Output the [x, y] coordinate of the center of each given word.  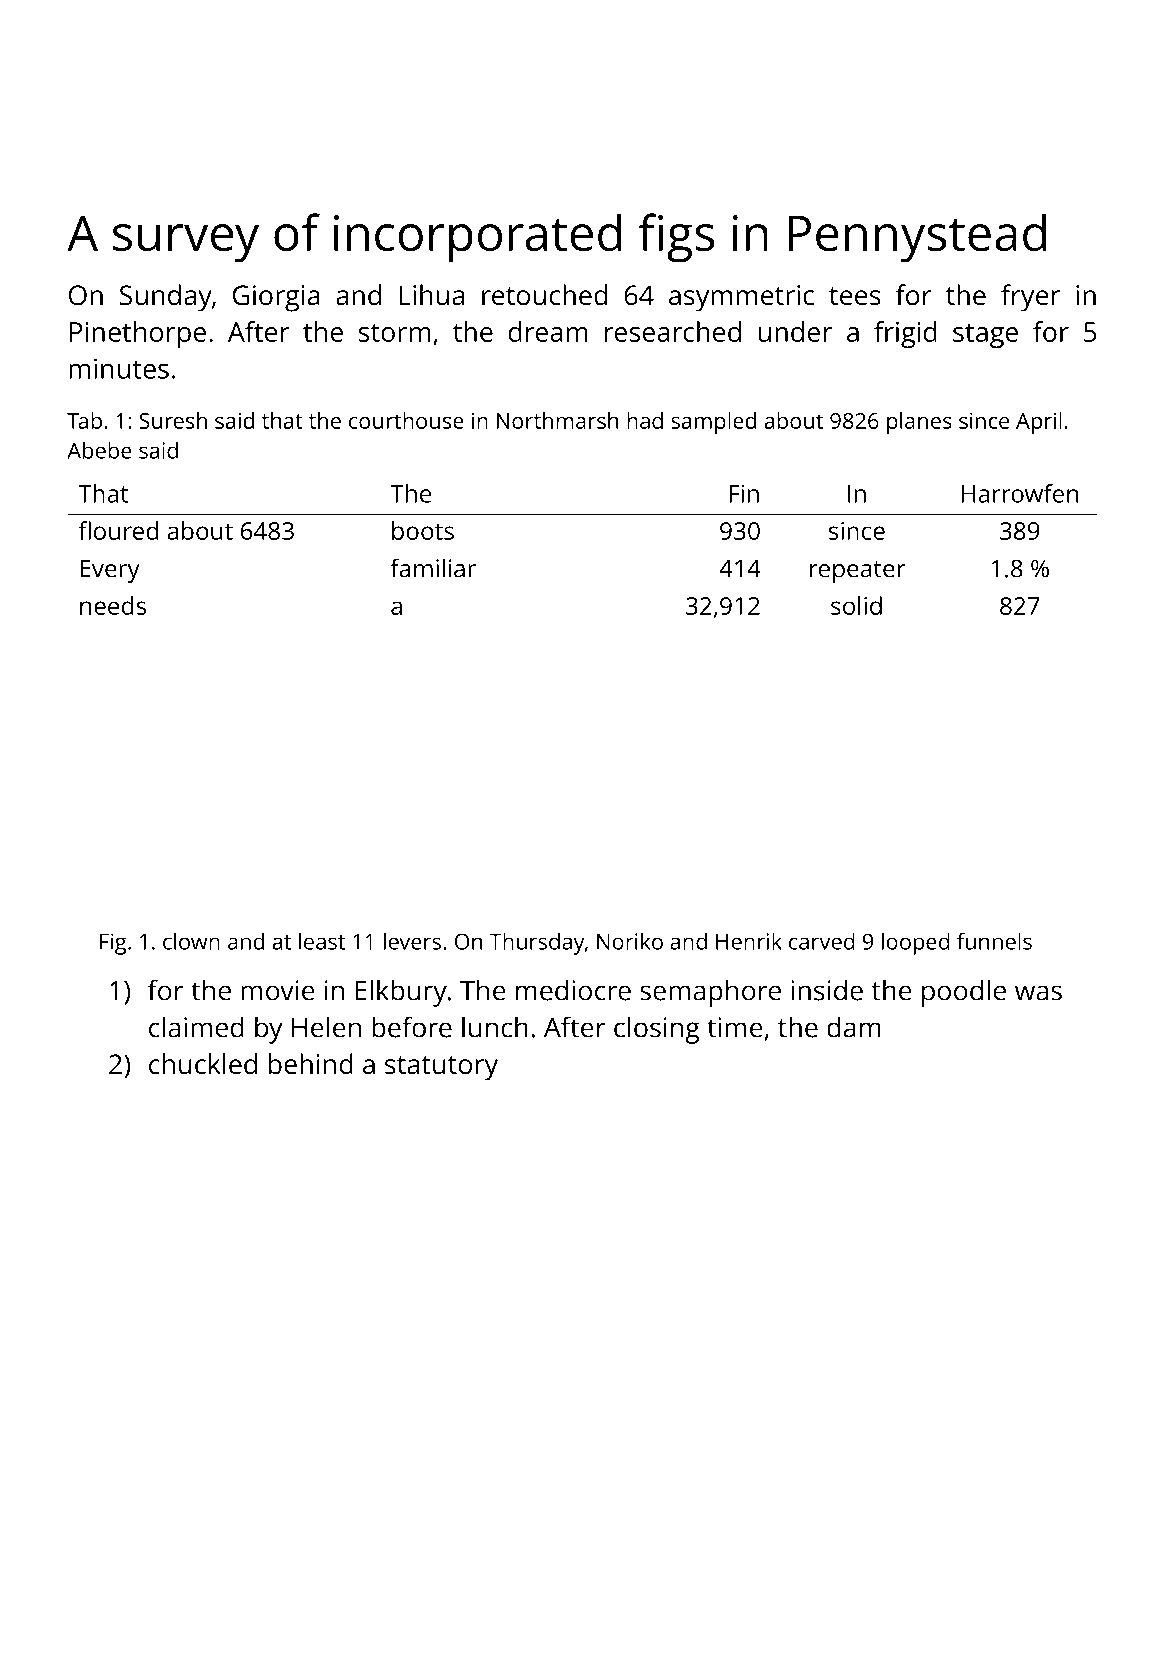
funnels [994, 941]
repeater [858, 572]
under [795, 331]
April [1039, 423]
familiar [433, 568]
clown [191, 941]
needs [113, 605]
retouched [544, 295]
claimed [196, 1027]
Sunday [166, 298]
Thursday [536, 944]
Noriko [630, 941]
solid [856, 605]
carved [822, 941]
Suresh [173, 420]
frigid [905, 335]
